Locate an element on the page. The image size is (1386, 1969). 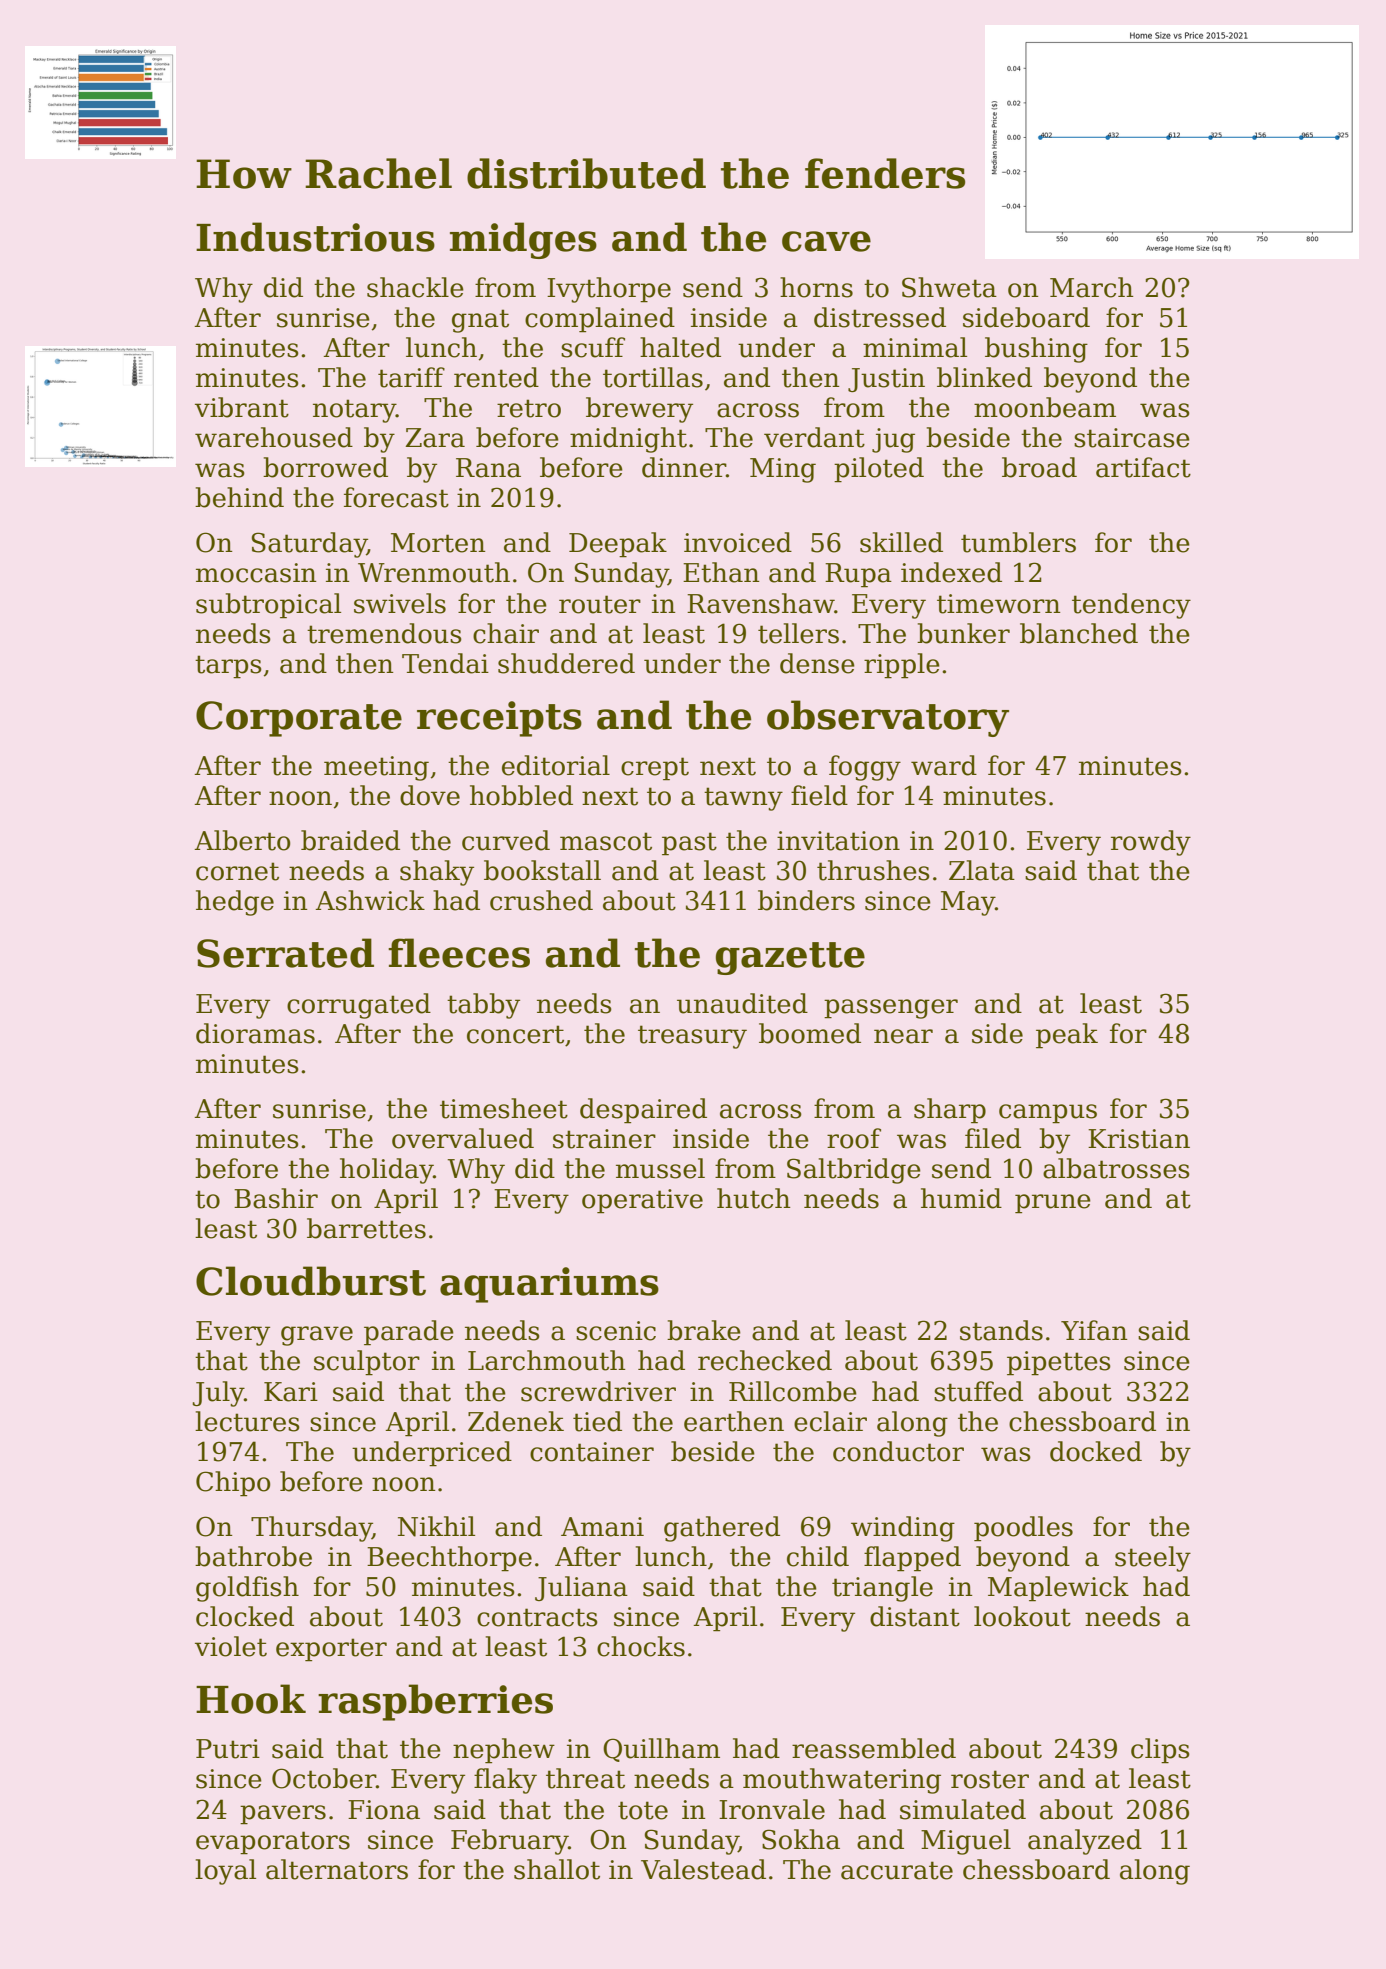
Shweta is located at coordinates (949, 287).
